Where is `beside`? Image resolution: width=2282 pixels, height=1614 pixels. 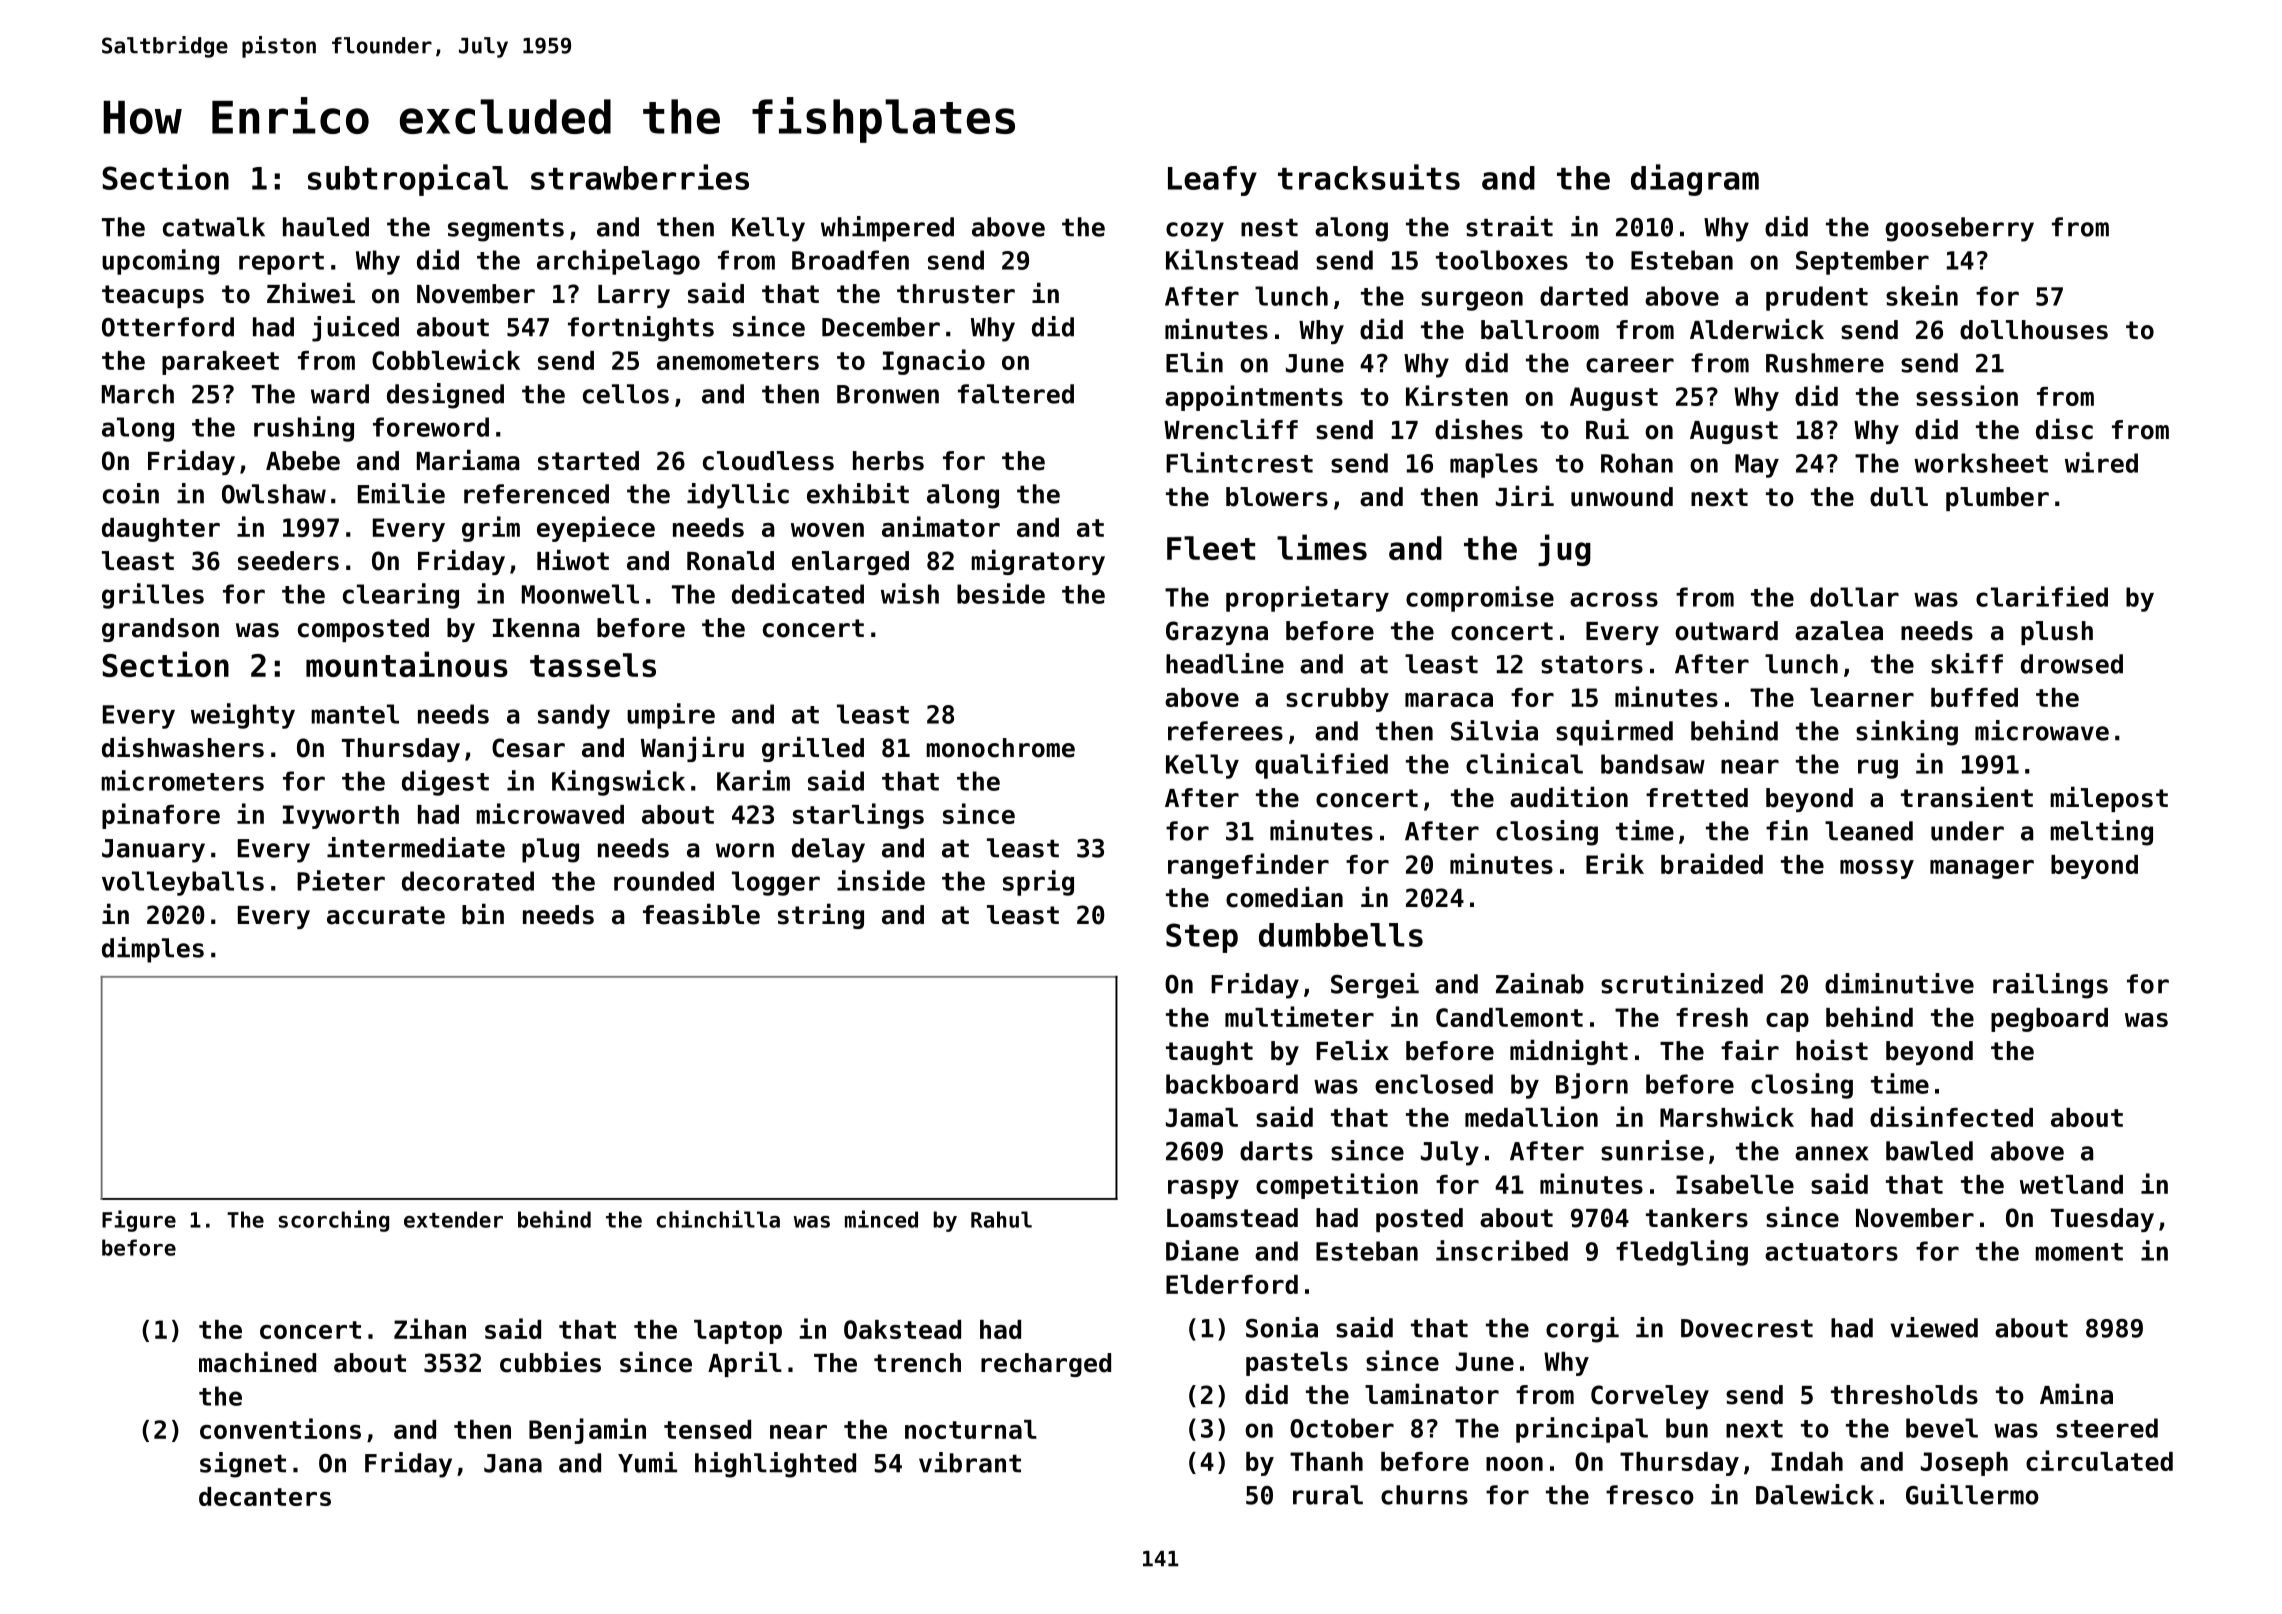 beside is located at coordinates (1001, 593).
